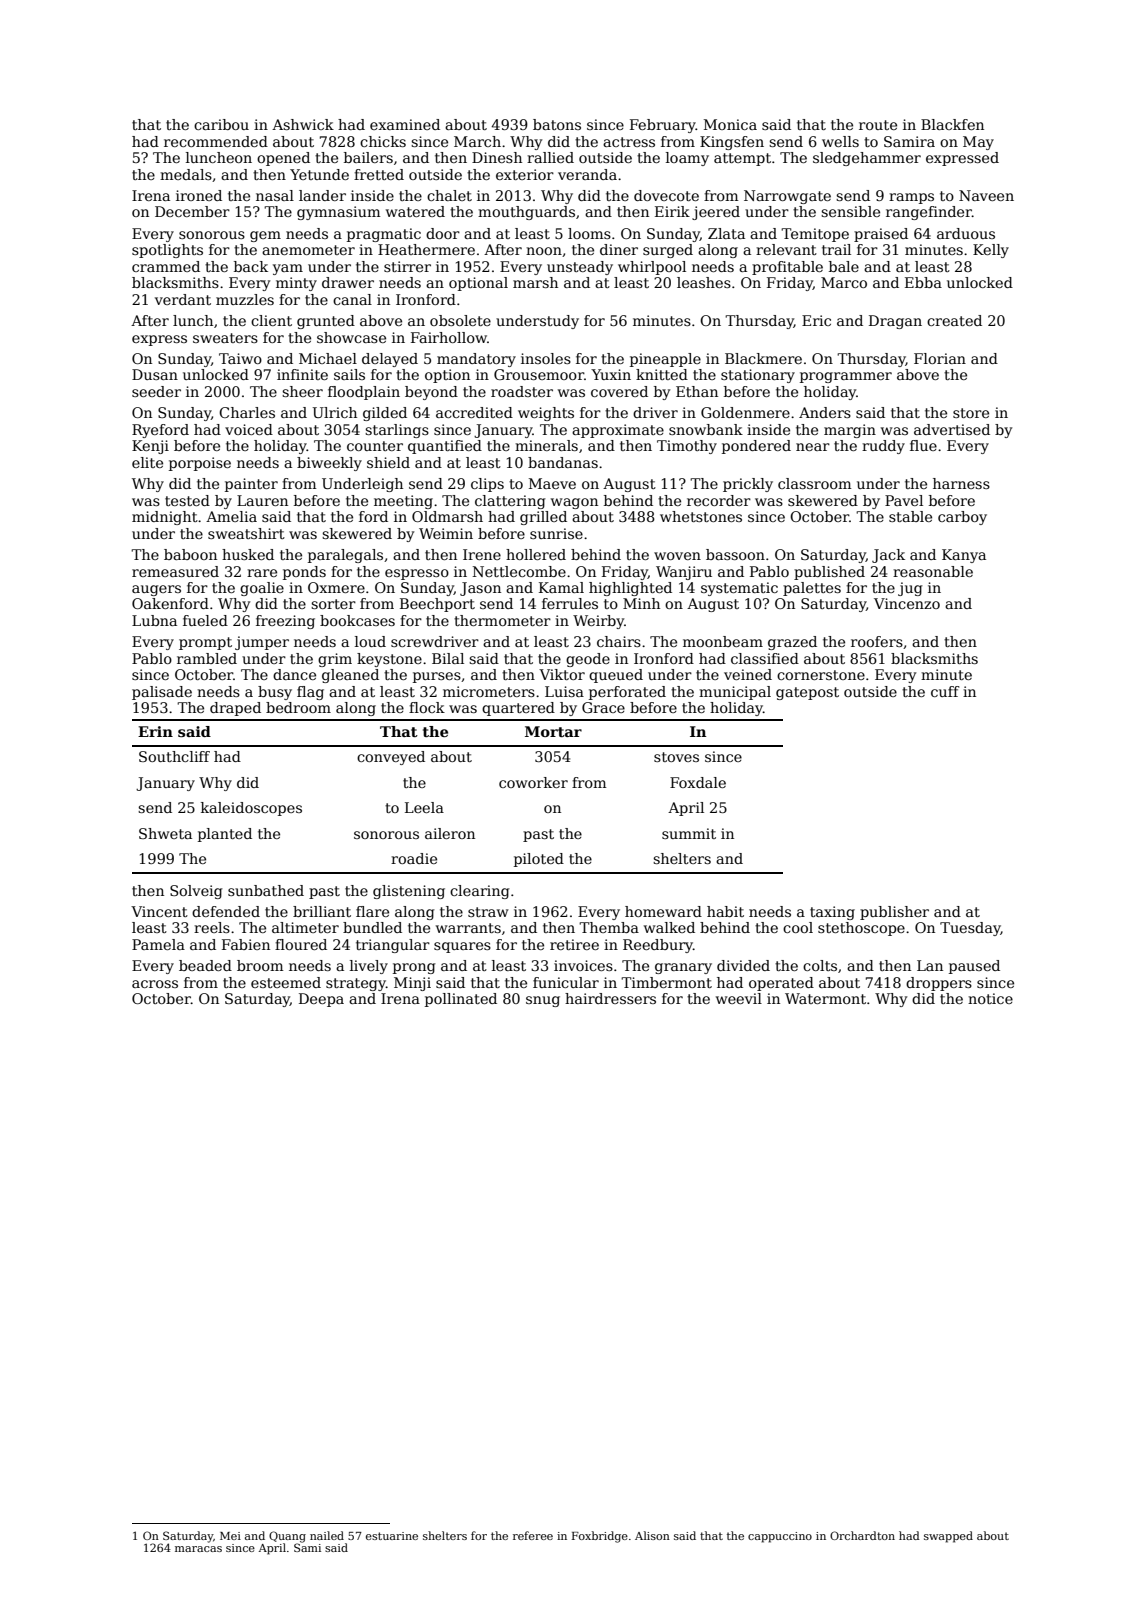 This page has height=1622, width=1147. I want to click on Naveen, so click(986, 195).
